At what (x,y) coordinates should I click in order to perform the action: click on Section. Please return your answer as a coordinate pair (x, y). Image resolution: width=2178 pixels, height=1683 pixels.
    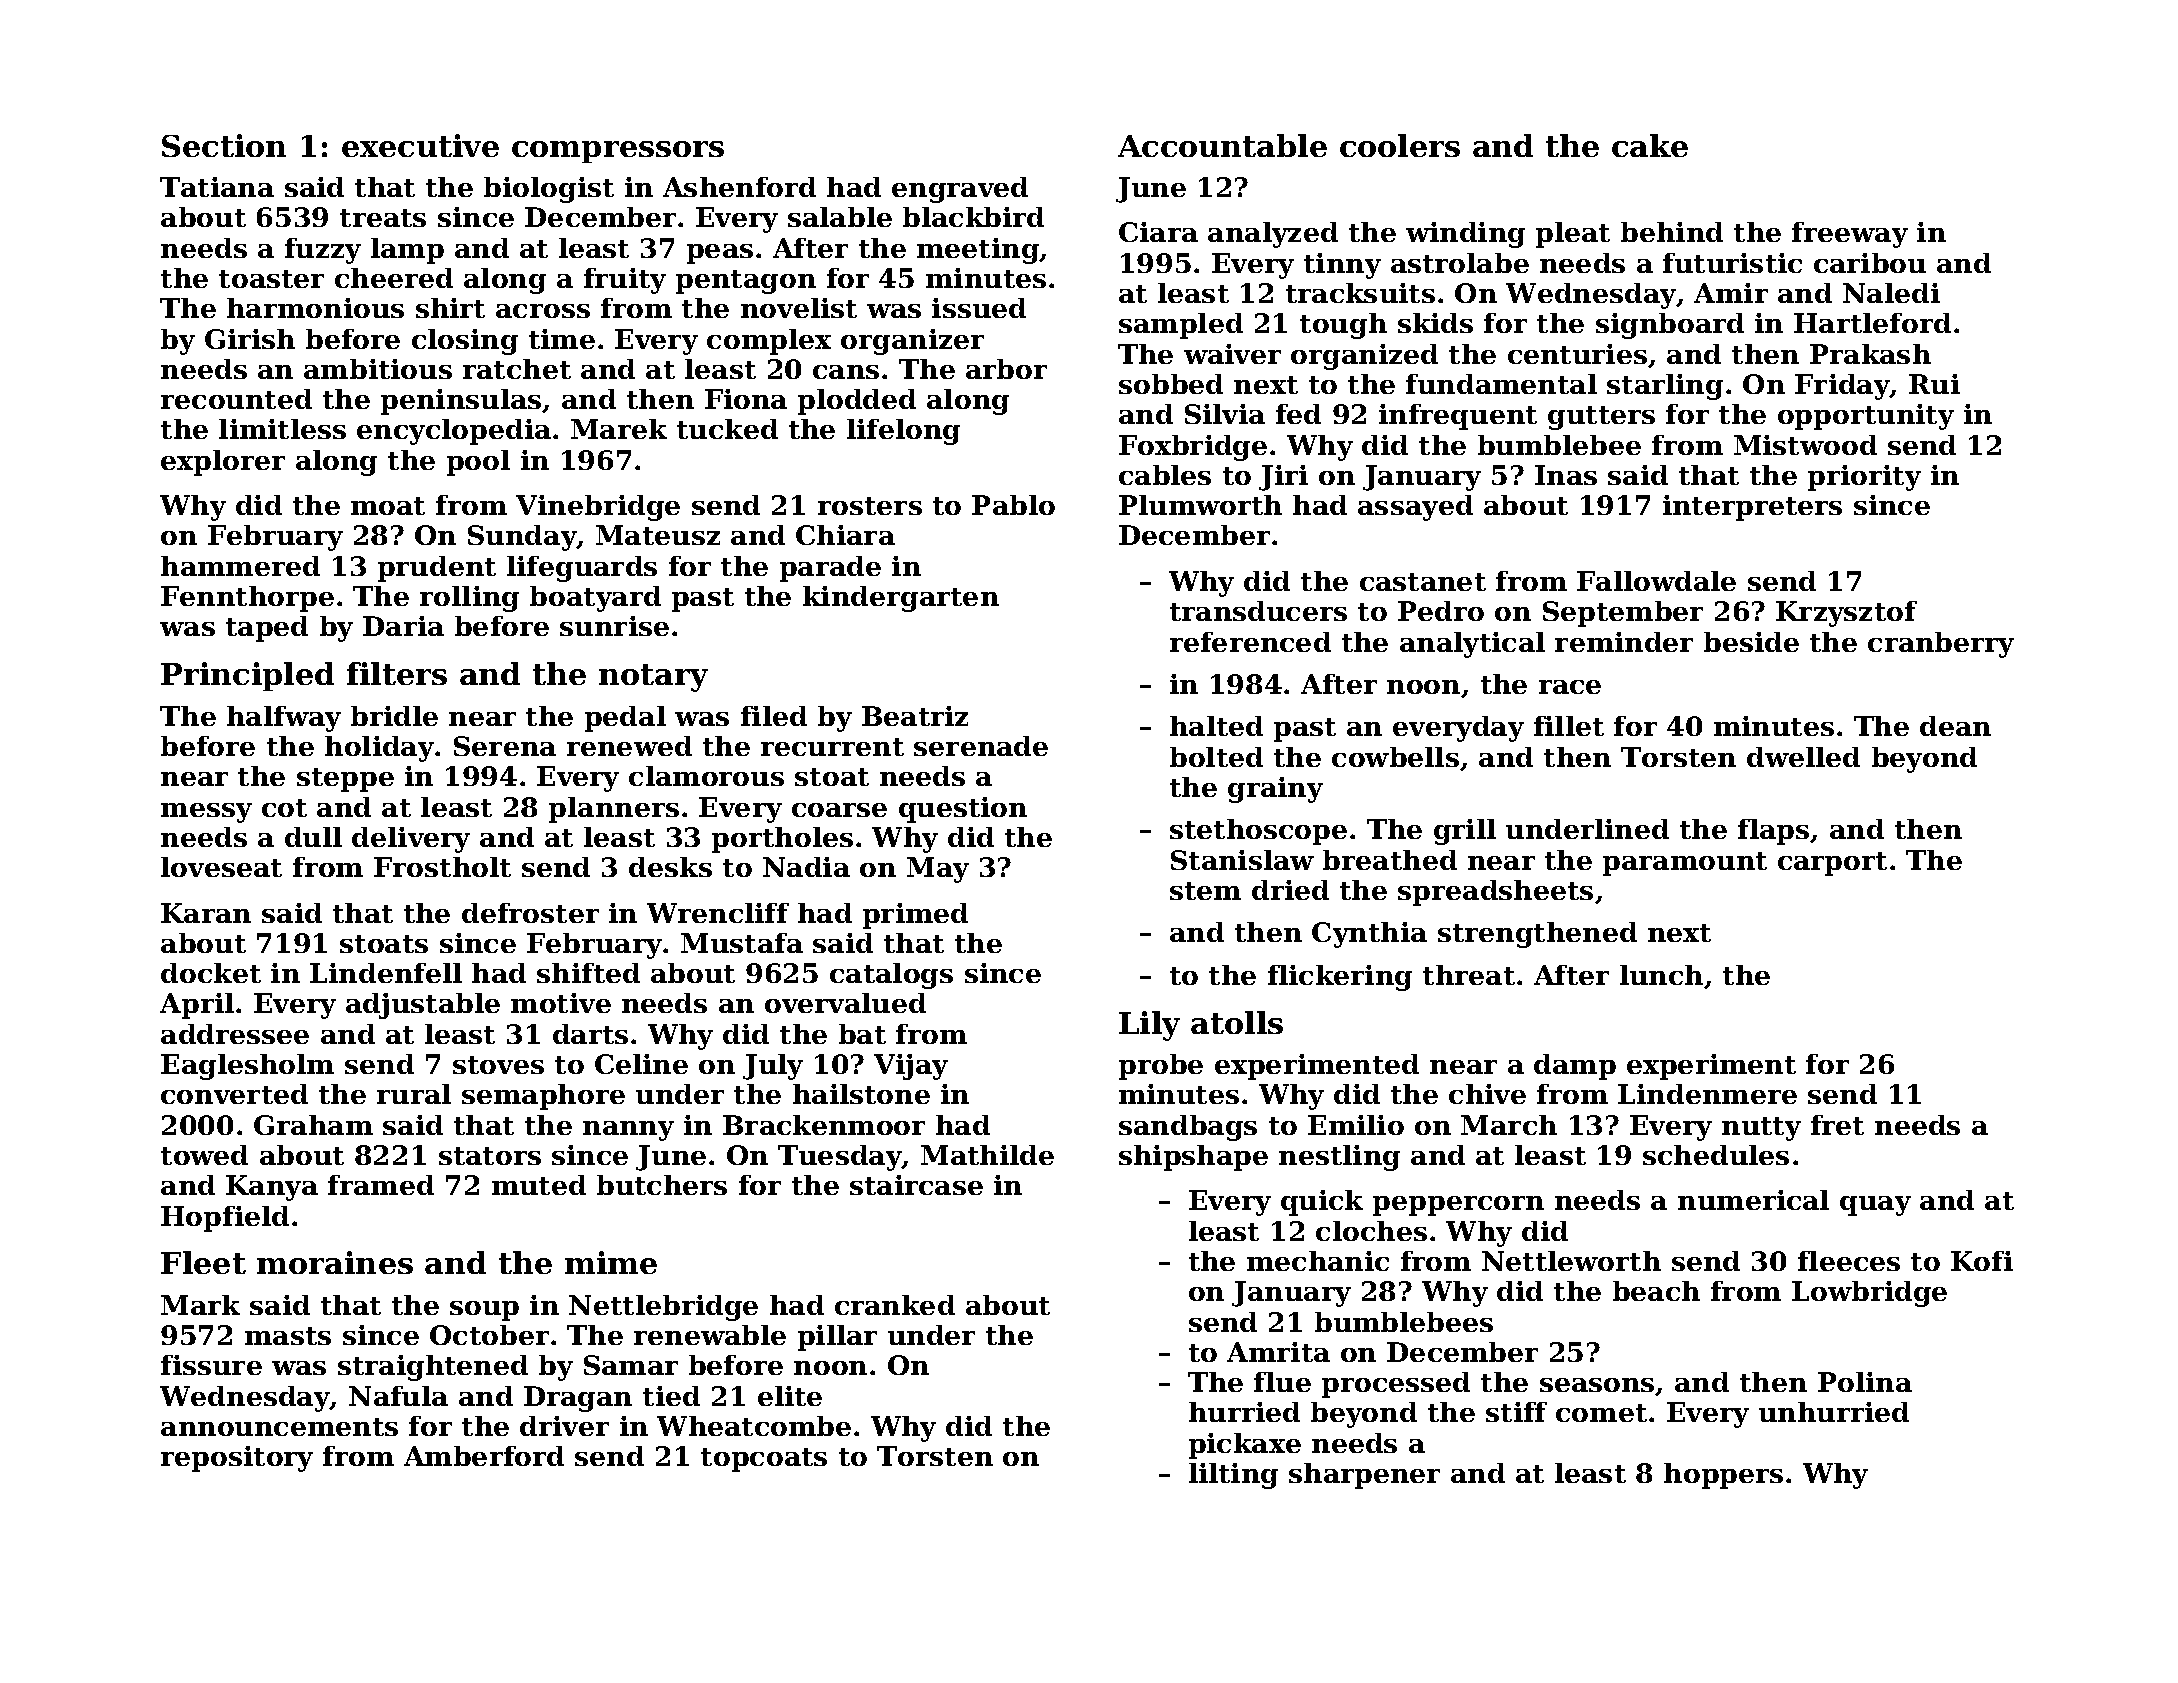
    Looking at the image, I should click on (224, 145).
